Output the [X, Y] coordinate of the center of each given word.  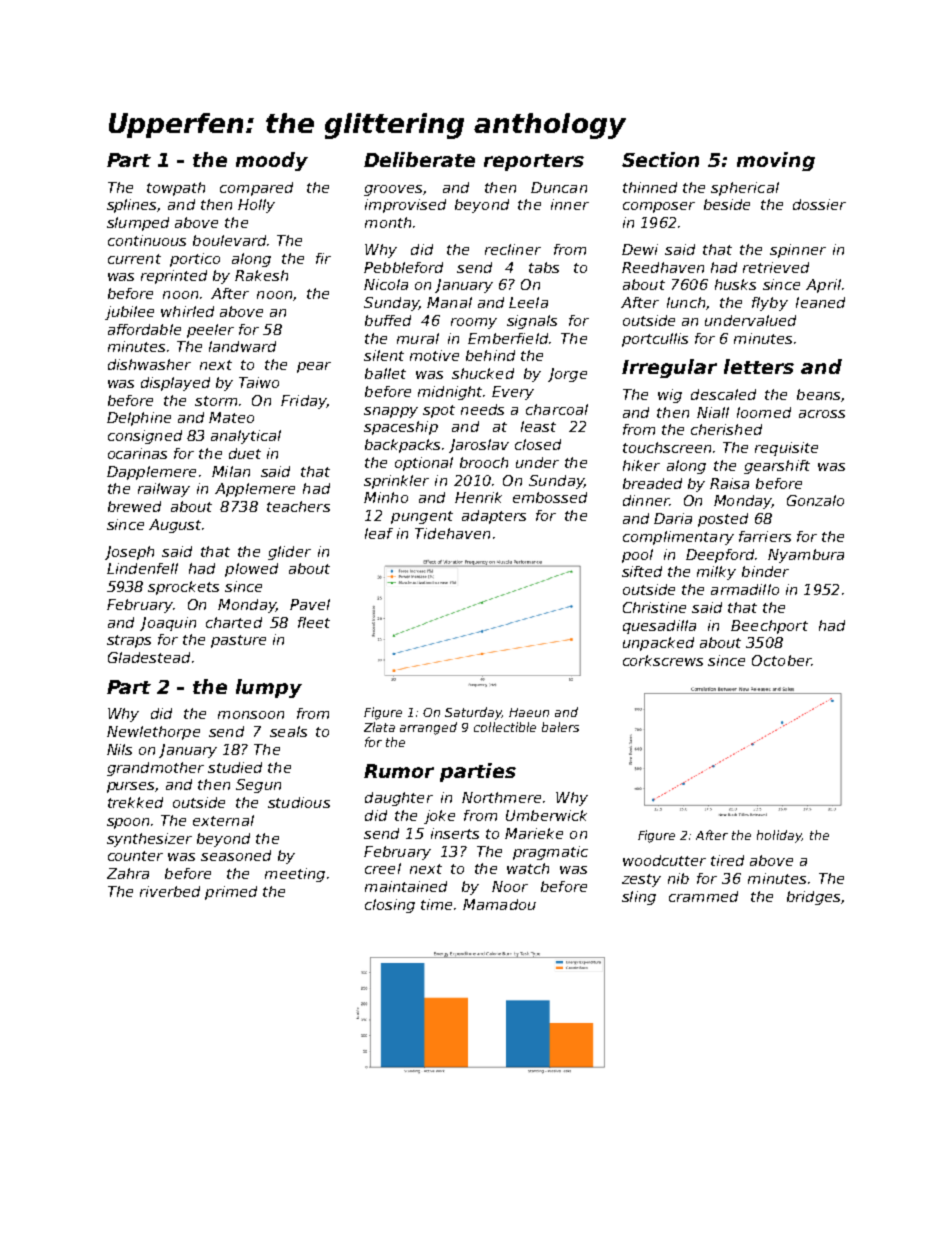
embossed [550, 497]
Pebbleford [403, 267]
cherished [726, 429]
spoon [128, 823]
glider [289, 553]
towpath [176, 189]
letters [759, 366]
